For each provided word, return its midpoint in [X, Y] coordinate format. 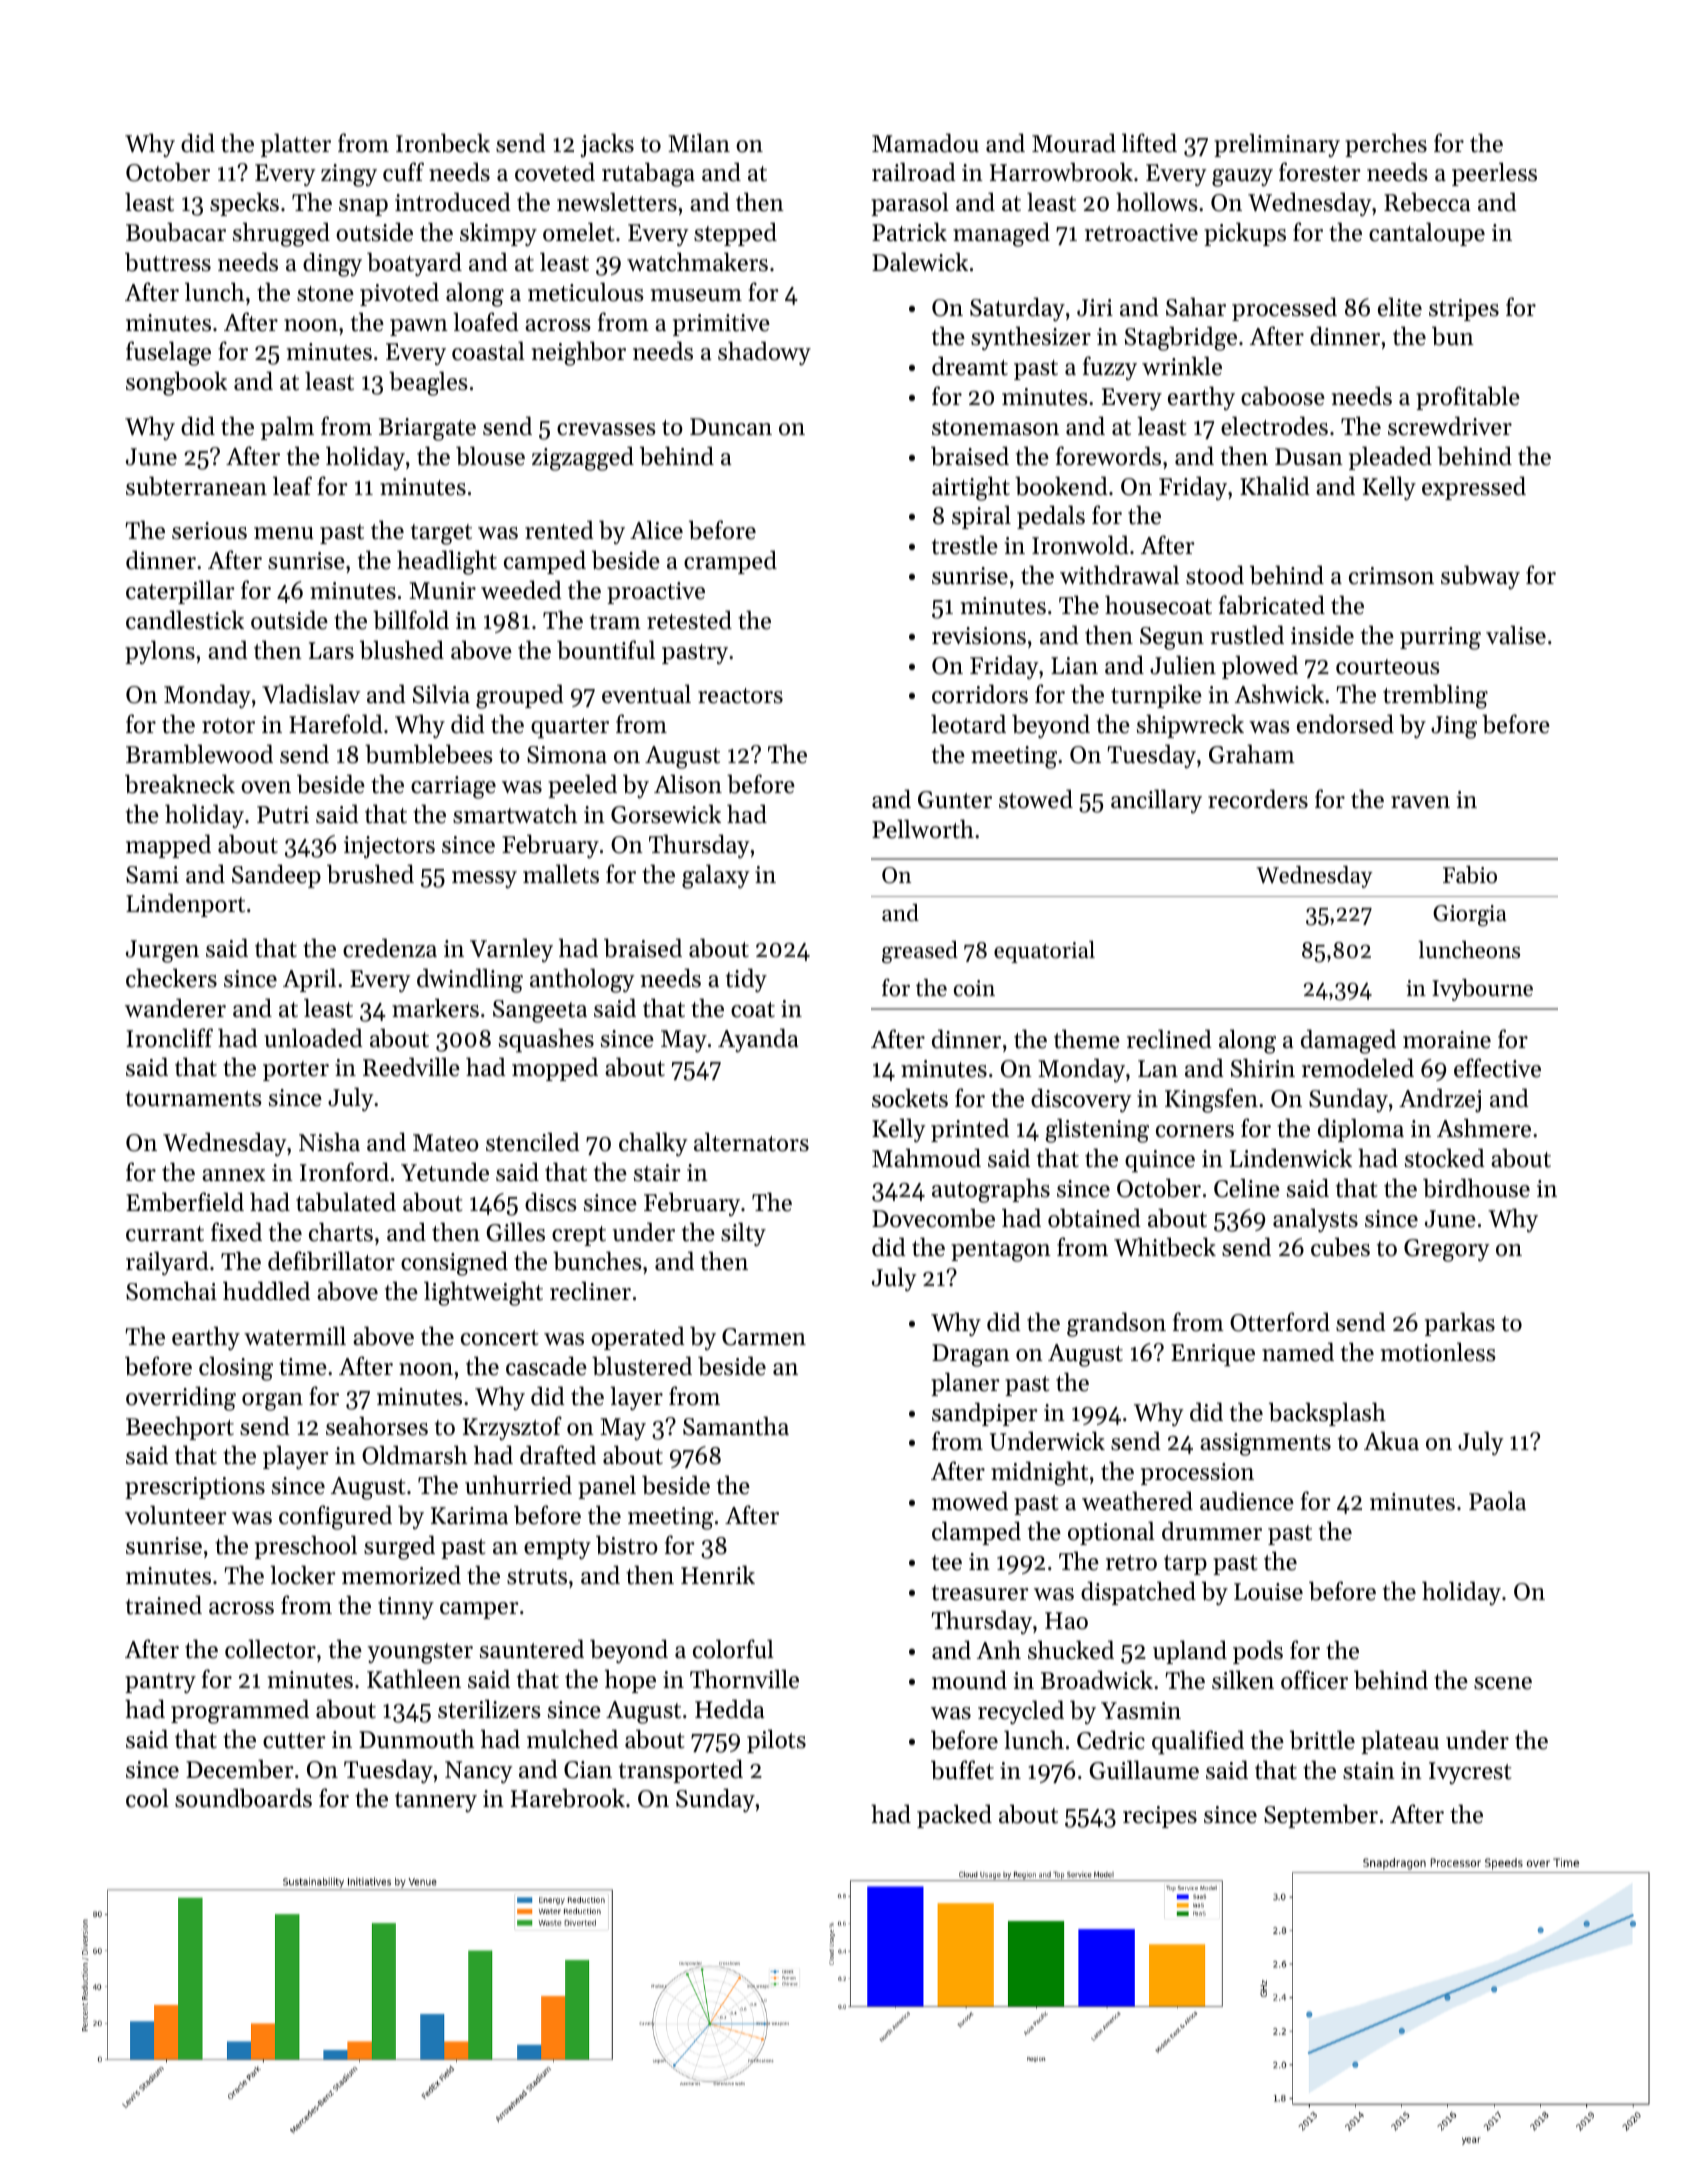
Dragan [971, 1355]
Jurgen [162, 951]
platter [296, 145]
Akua [1391, 1441]
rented [559, 530]
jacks [607, 145]
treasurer [980, 1593]
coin [974, 988]
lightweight [483, 1293]
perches [1386, 145]
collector [270, 1649]
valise [1516, 635]
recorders [1258, 799]
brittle [1322, 1740]
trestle [965, 545]
